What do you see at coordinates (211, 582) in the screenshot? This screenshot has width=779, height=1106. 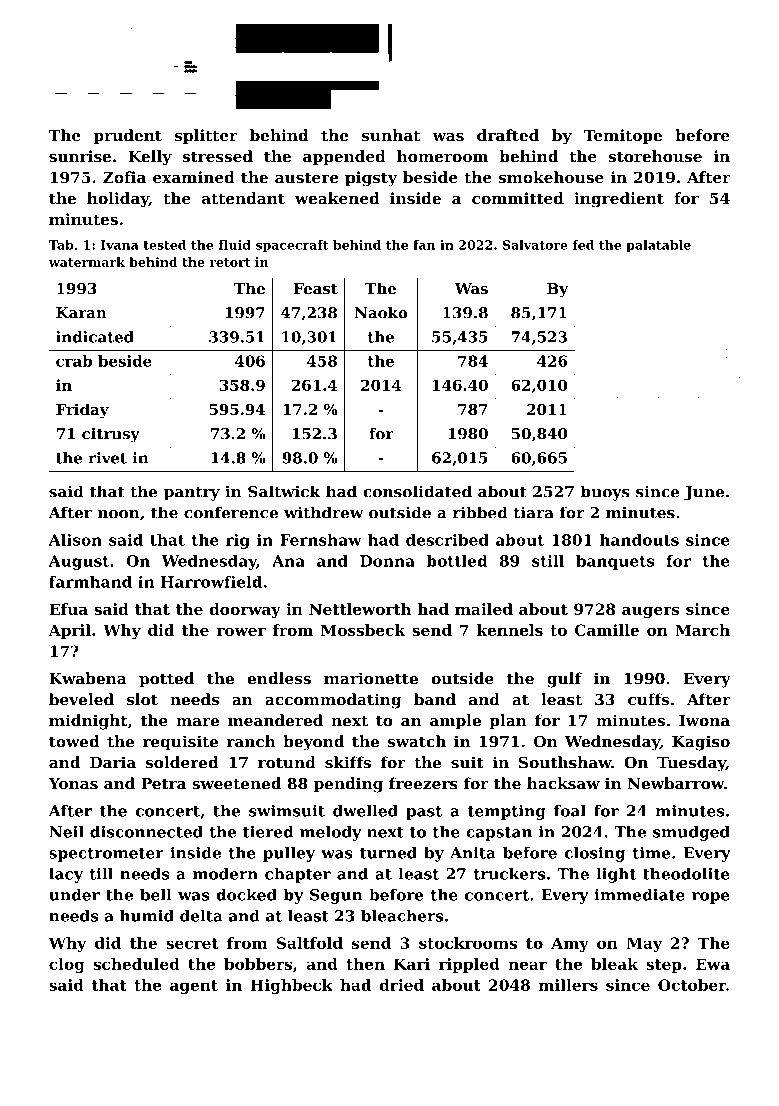 I see `Harrowfield` at bounding box center [211, 582].
